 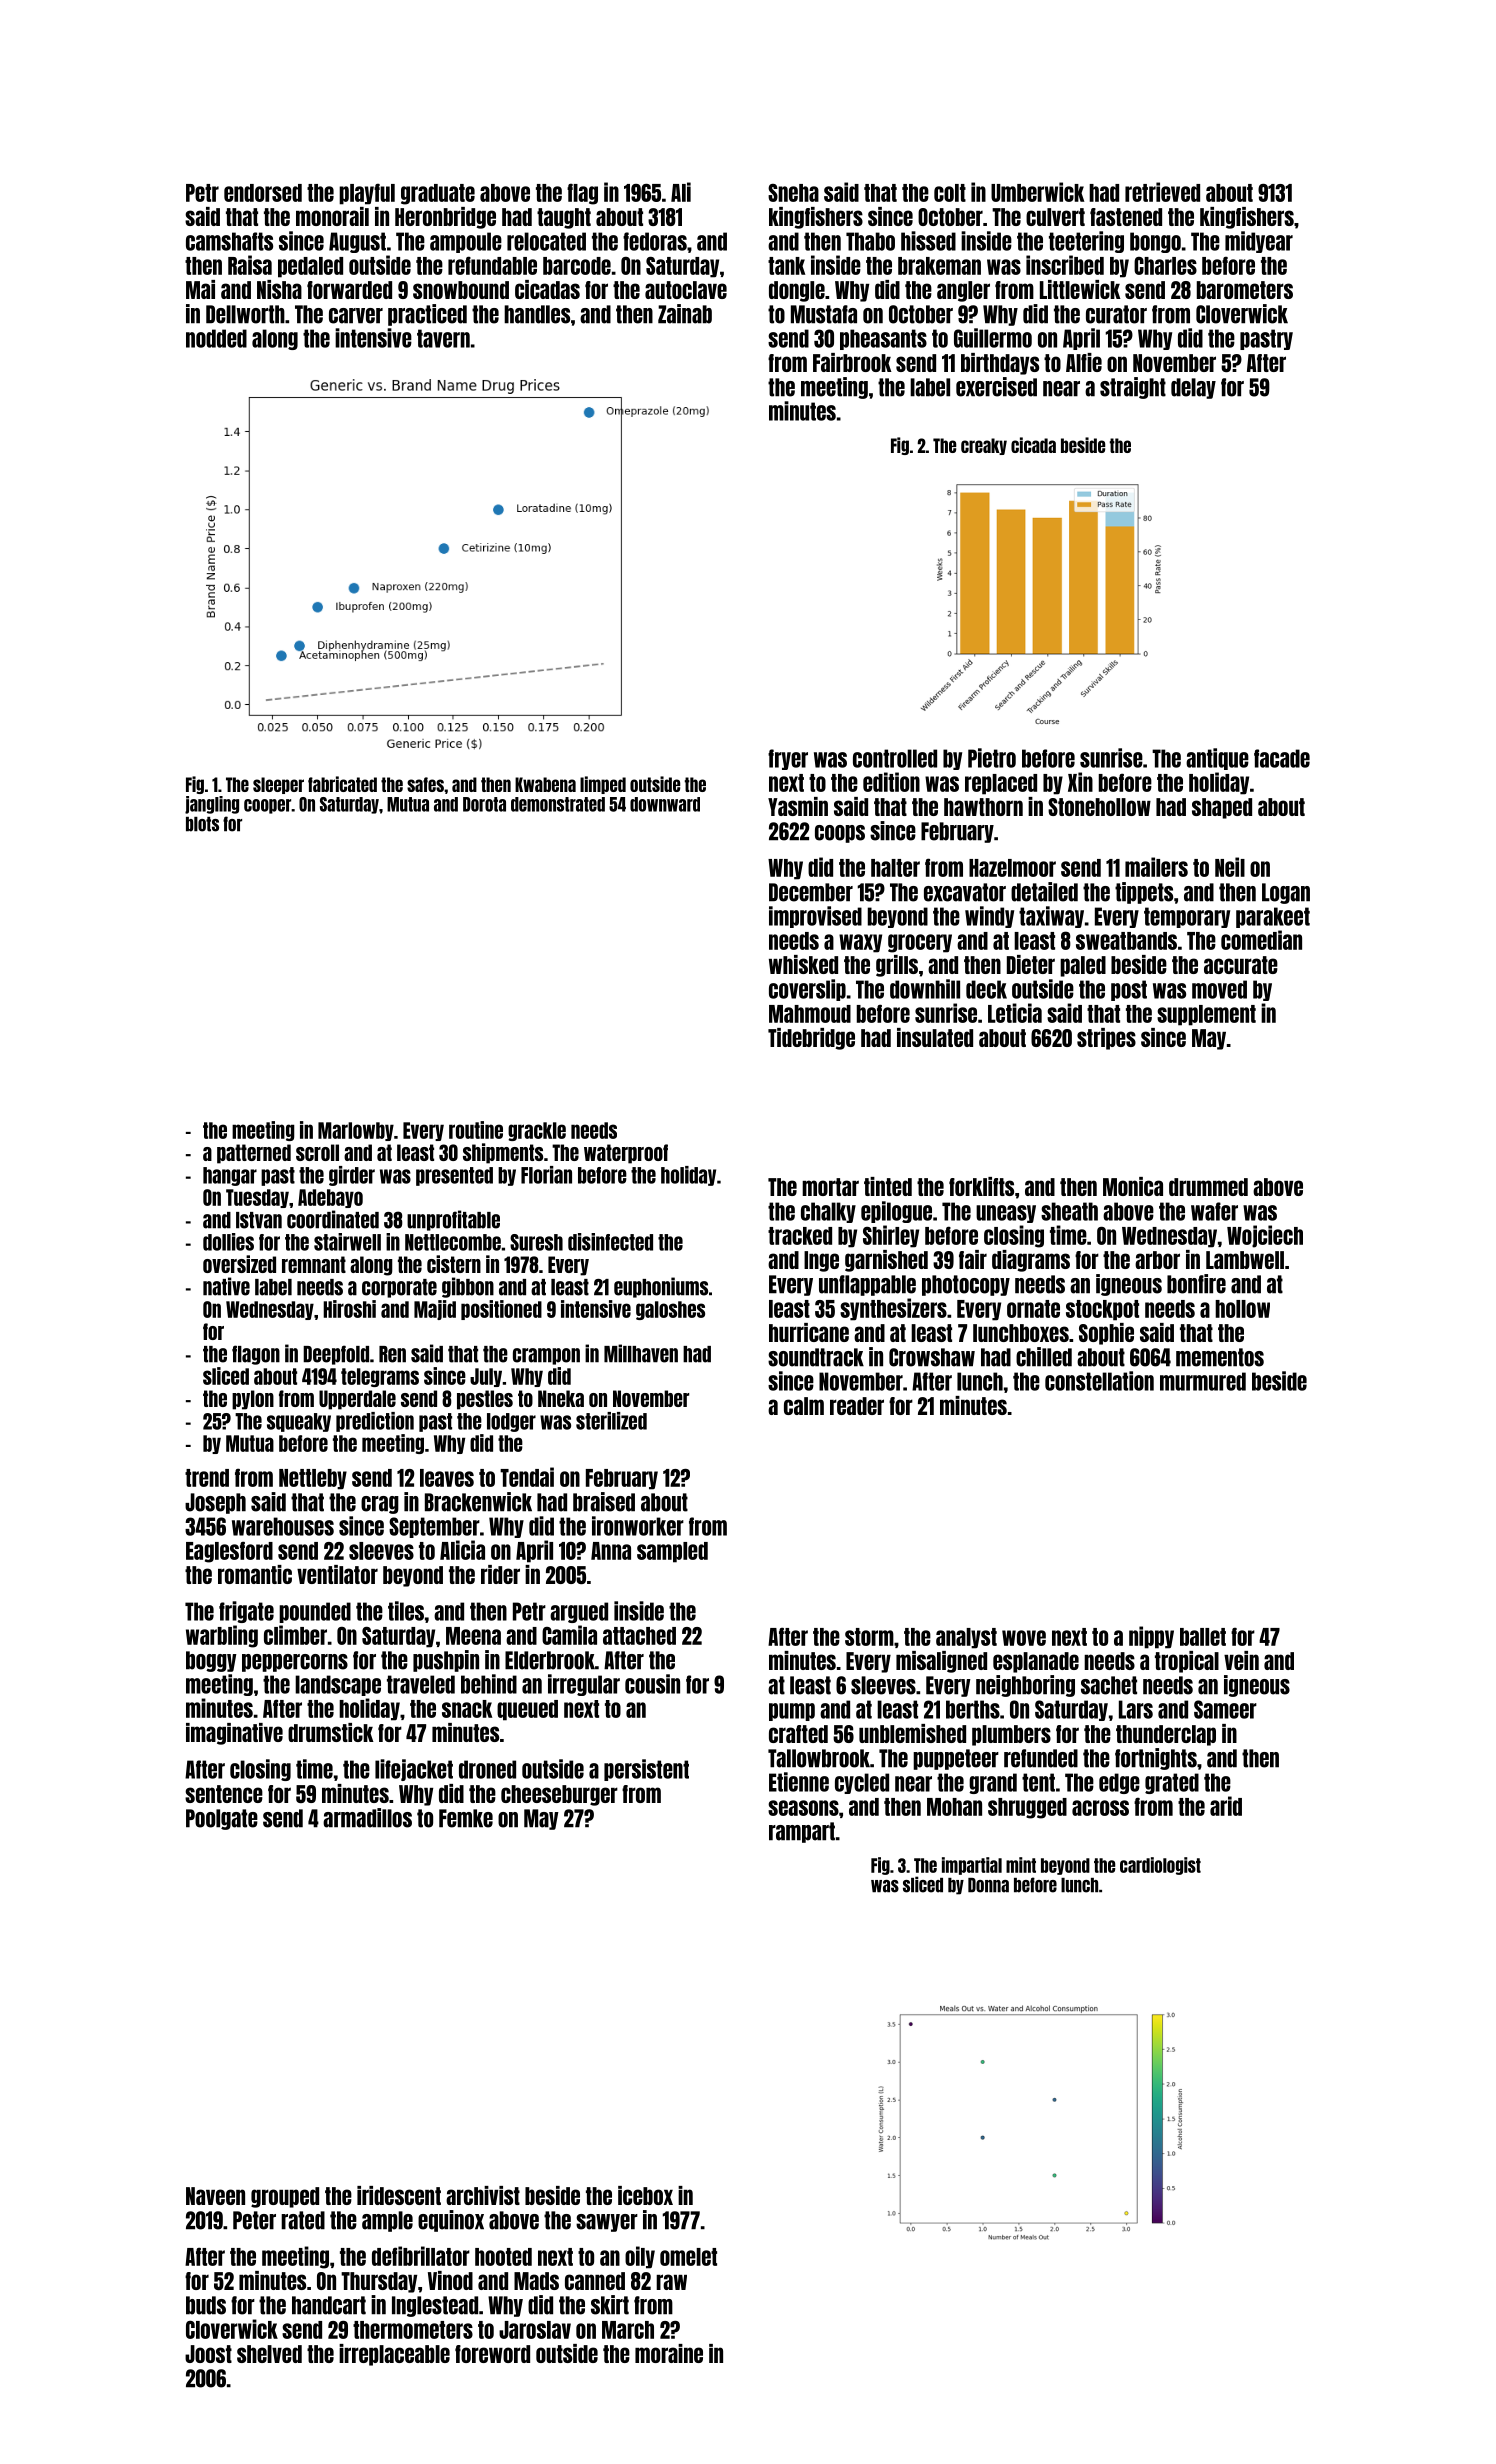 What do you see at coordinates (380, 1505) in the page?
I see `crag` at bounding box center [380, 1505].
